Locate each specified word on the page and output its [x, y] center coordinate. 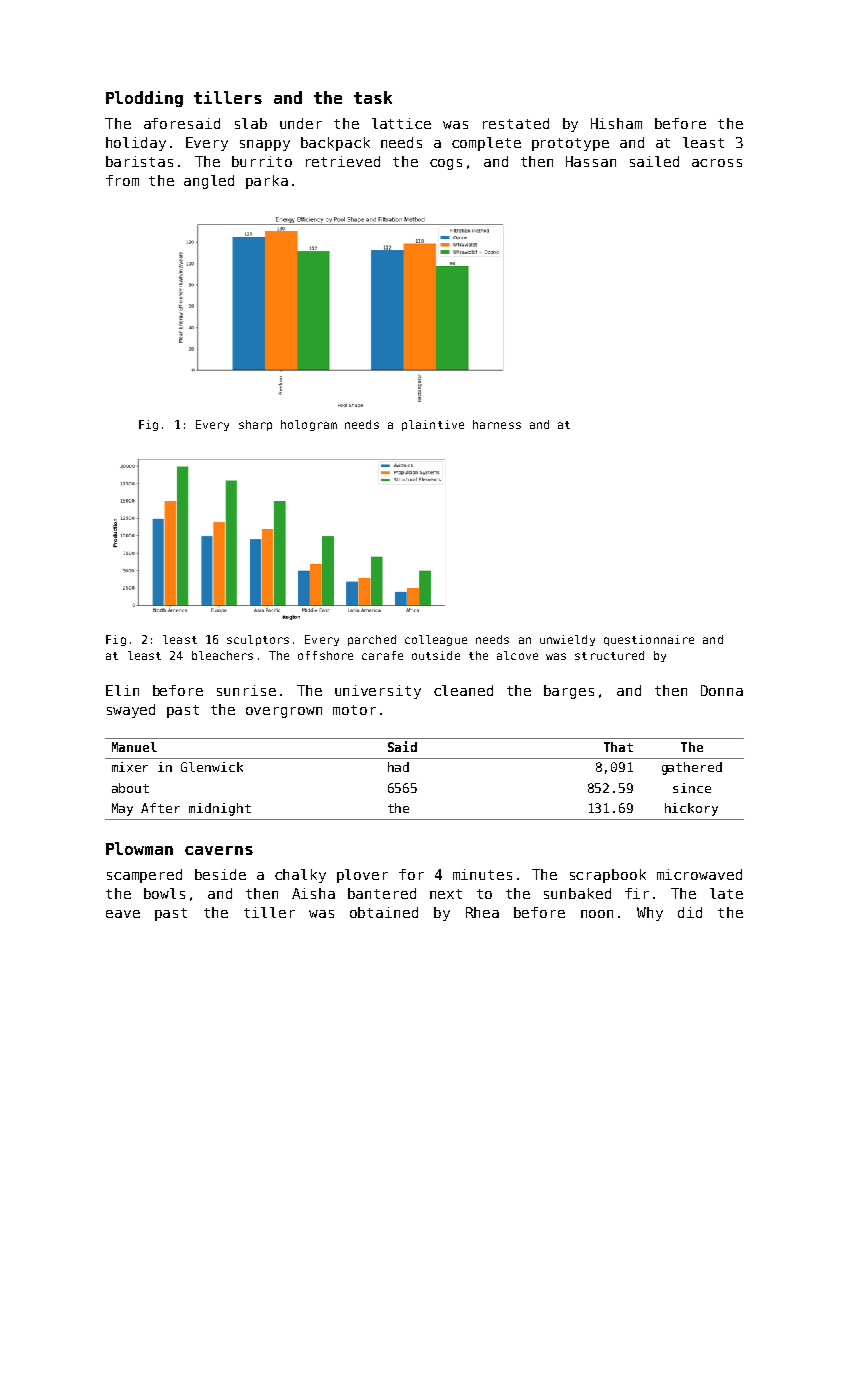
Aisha [313, 893]
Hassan [591, 161]
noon [597, 914]
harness [497, 424]
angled [209, 182]
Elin [122, 690]
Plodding [144, 99]
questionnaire [649, 640]
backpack [335, 144]
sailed [654, 161]
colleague [436, 640]
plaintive [433, 425]
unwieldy [567, 640]
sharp [255, 425]
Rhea [482, 912]
